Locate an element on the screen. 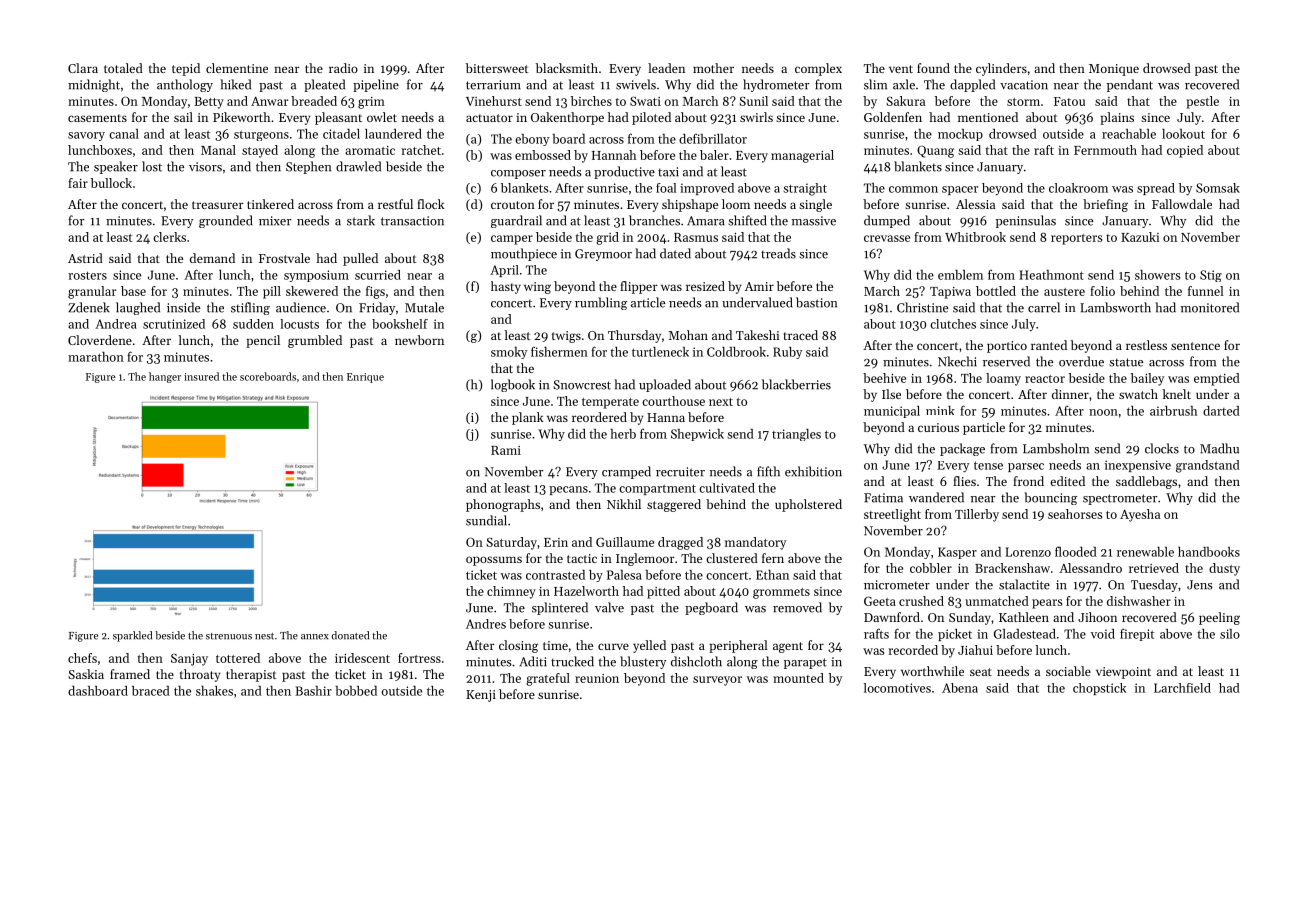 The width and height of the screenshot is (1308, 924). therapist is located at coordinates (251, 675).
